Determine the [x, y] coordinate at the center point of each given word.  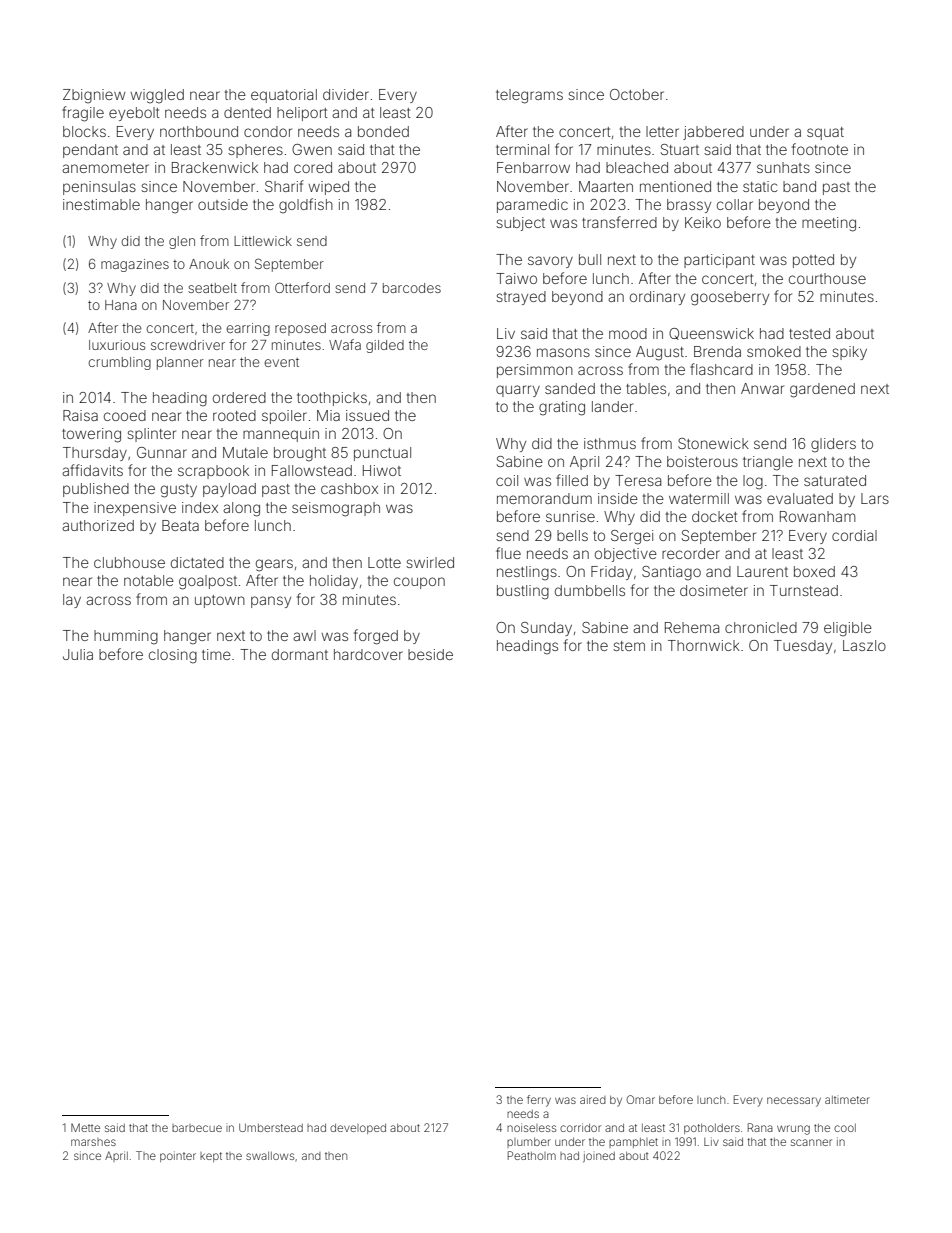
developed [358, 1129]
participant [719, 261]
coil [507, 480]
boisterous [702, 461]
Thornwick [704, 645]
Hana [121, 305]
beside [430, 654]
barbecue [197, 1128]
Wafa [345, 344]
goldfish [306, 206]
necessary [794, 1102]
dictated [197, 562]
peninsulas [99, 188]
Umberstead [271, 1127]
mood [628, 333]
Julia [78, 654]
